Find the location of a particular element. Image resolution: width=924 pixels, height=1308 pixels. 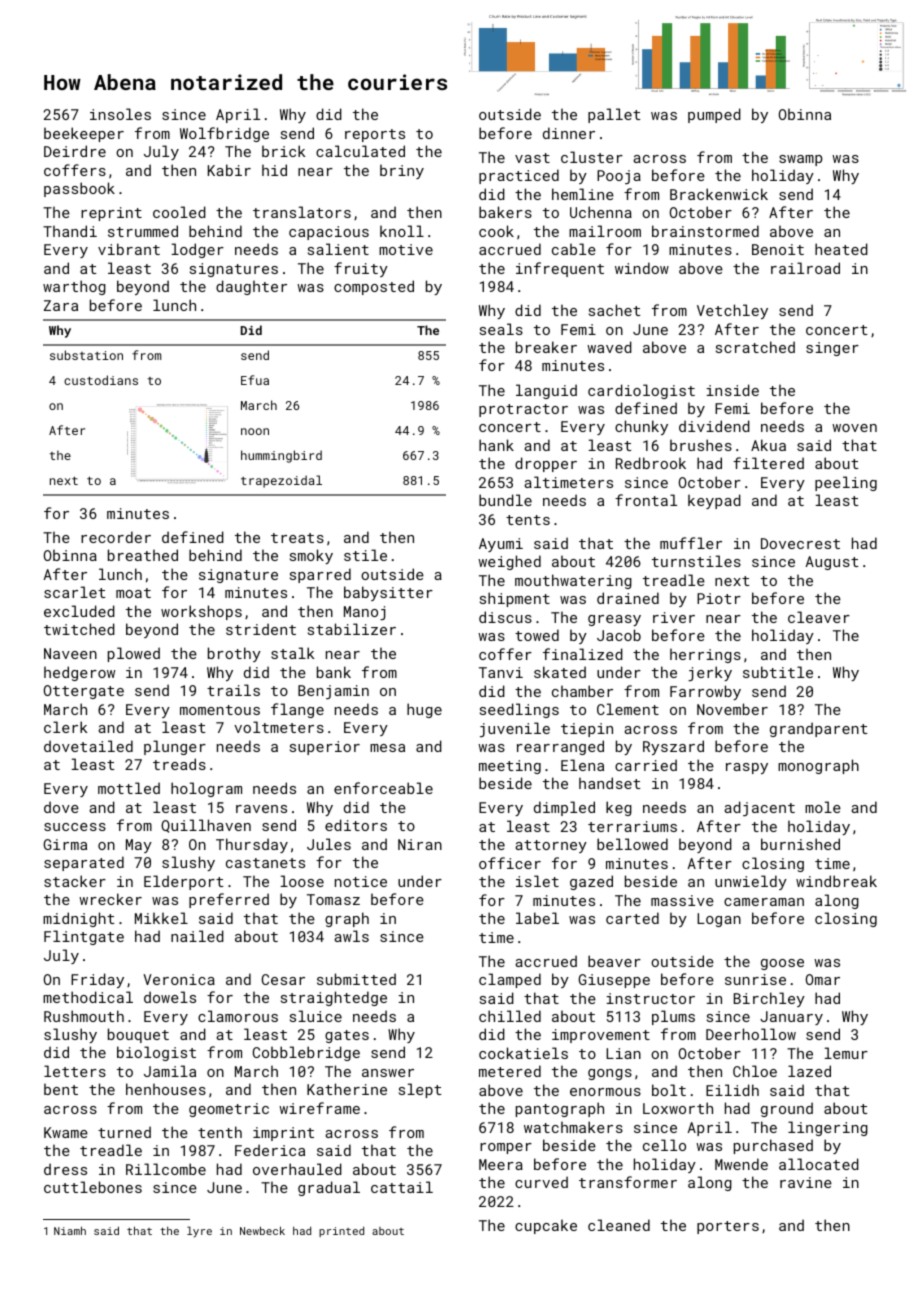

recorder is located at coordinates (116, 537).
